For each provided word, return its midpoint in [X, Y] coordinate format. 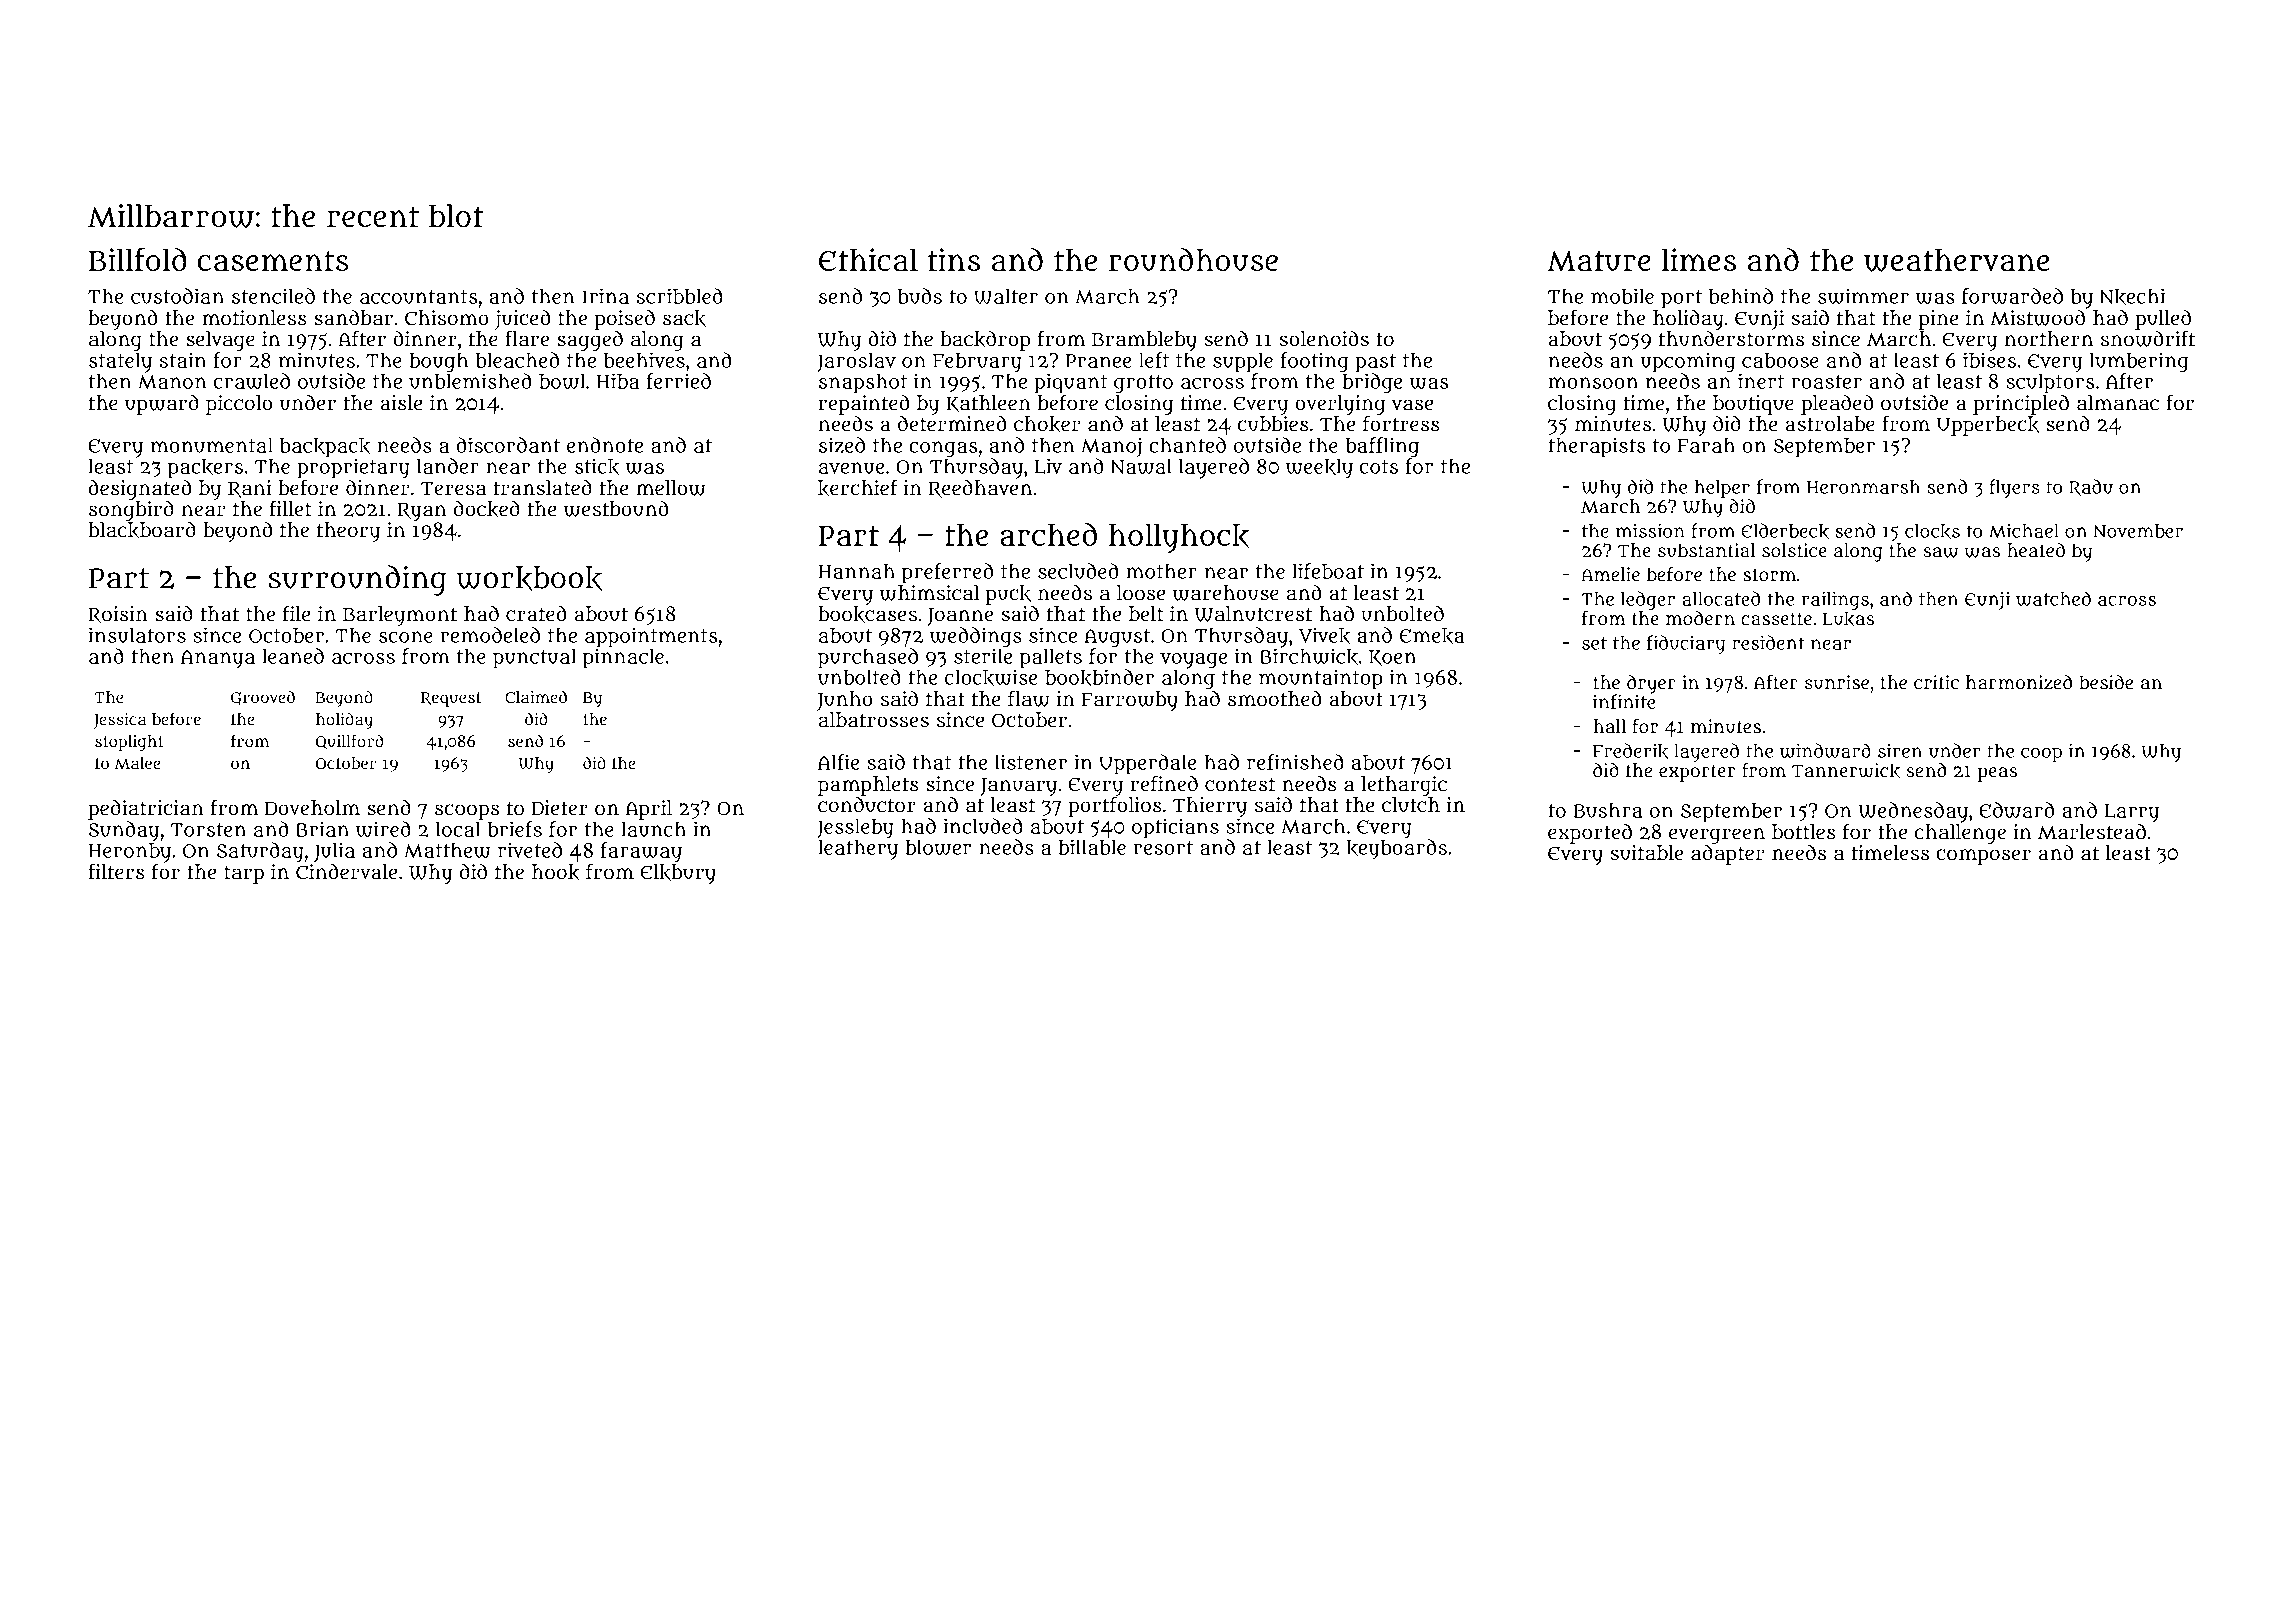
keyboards [1397, 849]
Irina [605, 296]
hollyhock [1179, 538]
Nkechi [2132, 296]
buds [920, 296]
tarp [244, 875]
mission [1650, 531]
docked [487, 509]
